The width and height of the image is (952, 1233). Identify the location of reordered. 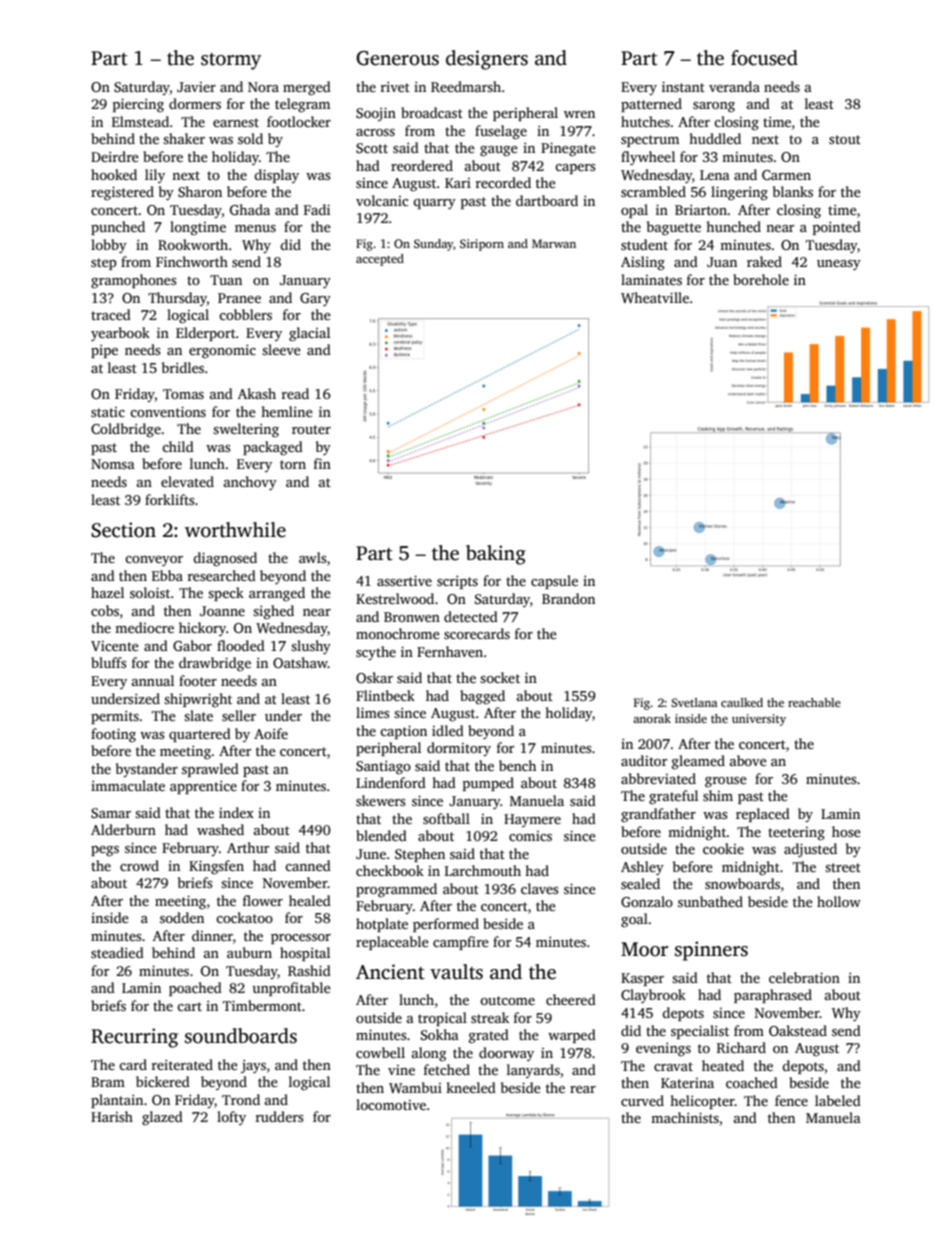
(422, 165).
